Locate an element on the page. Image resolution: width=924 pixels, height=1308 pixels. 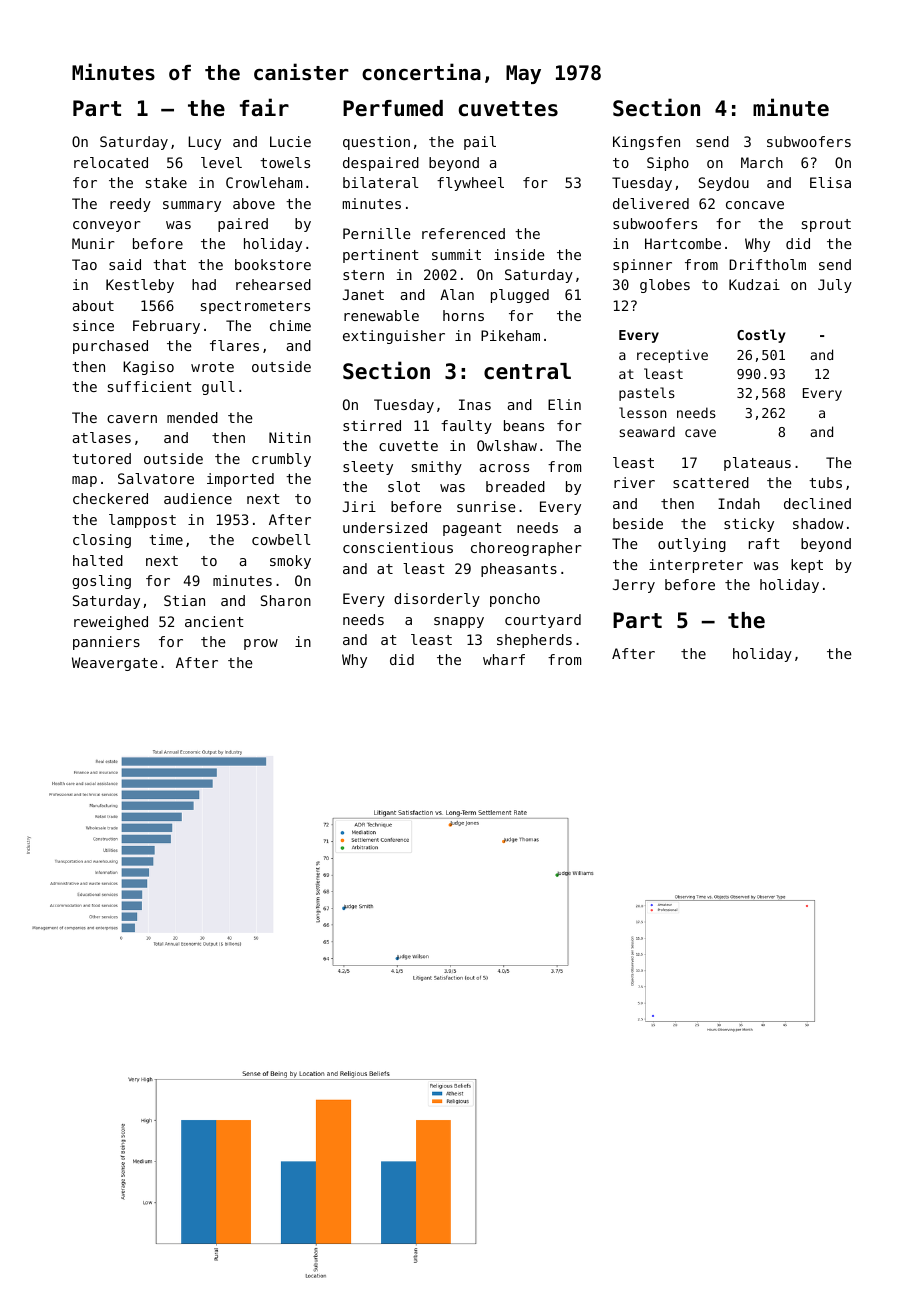
Kingsfen is located at coordinates (646, 143).
